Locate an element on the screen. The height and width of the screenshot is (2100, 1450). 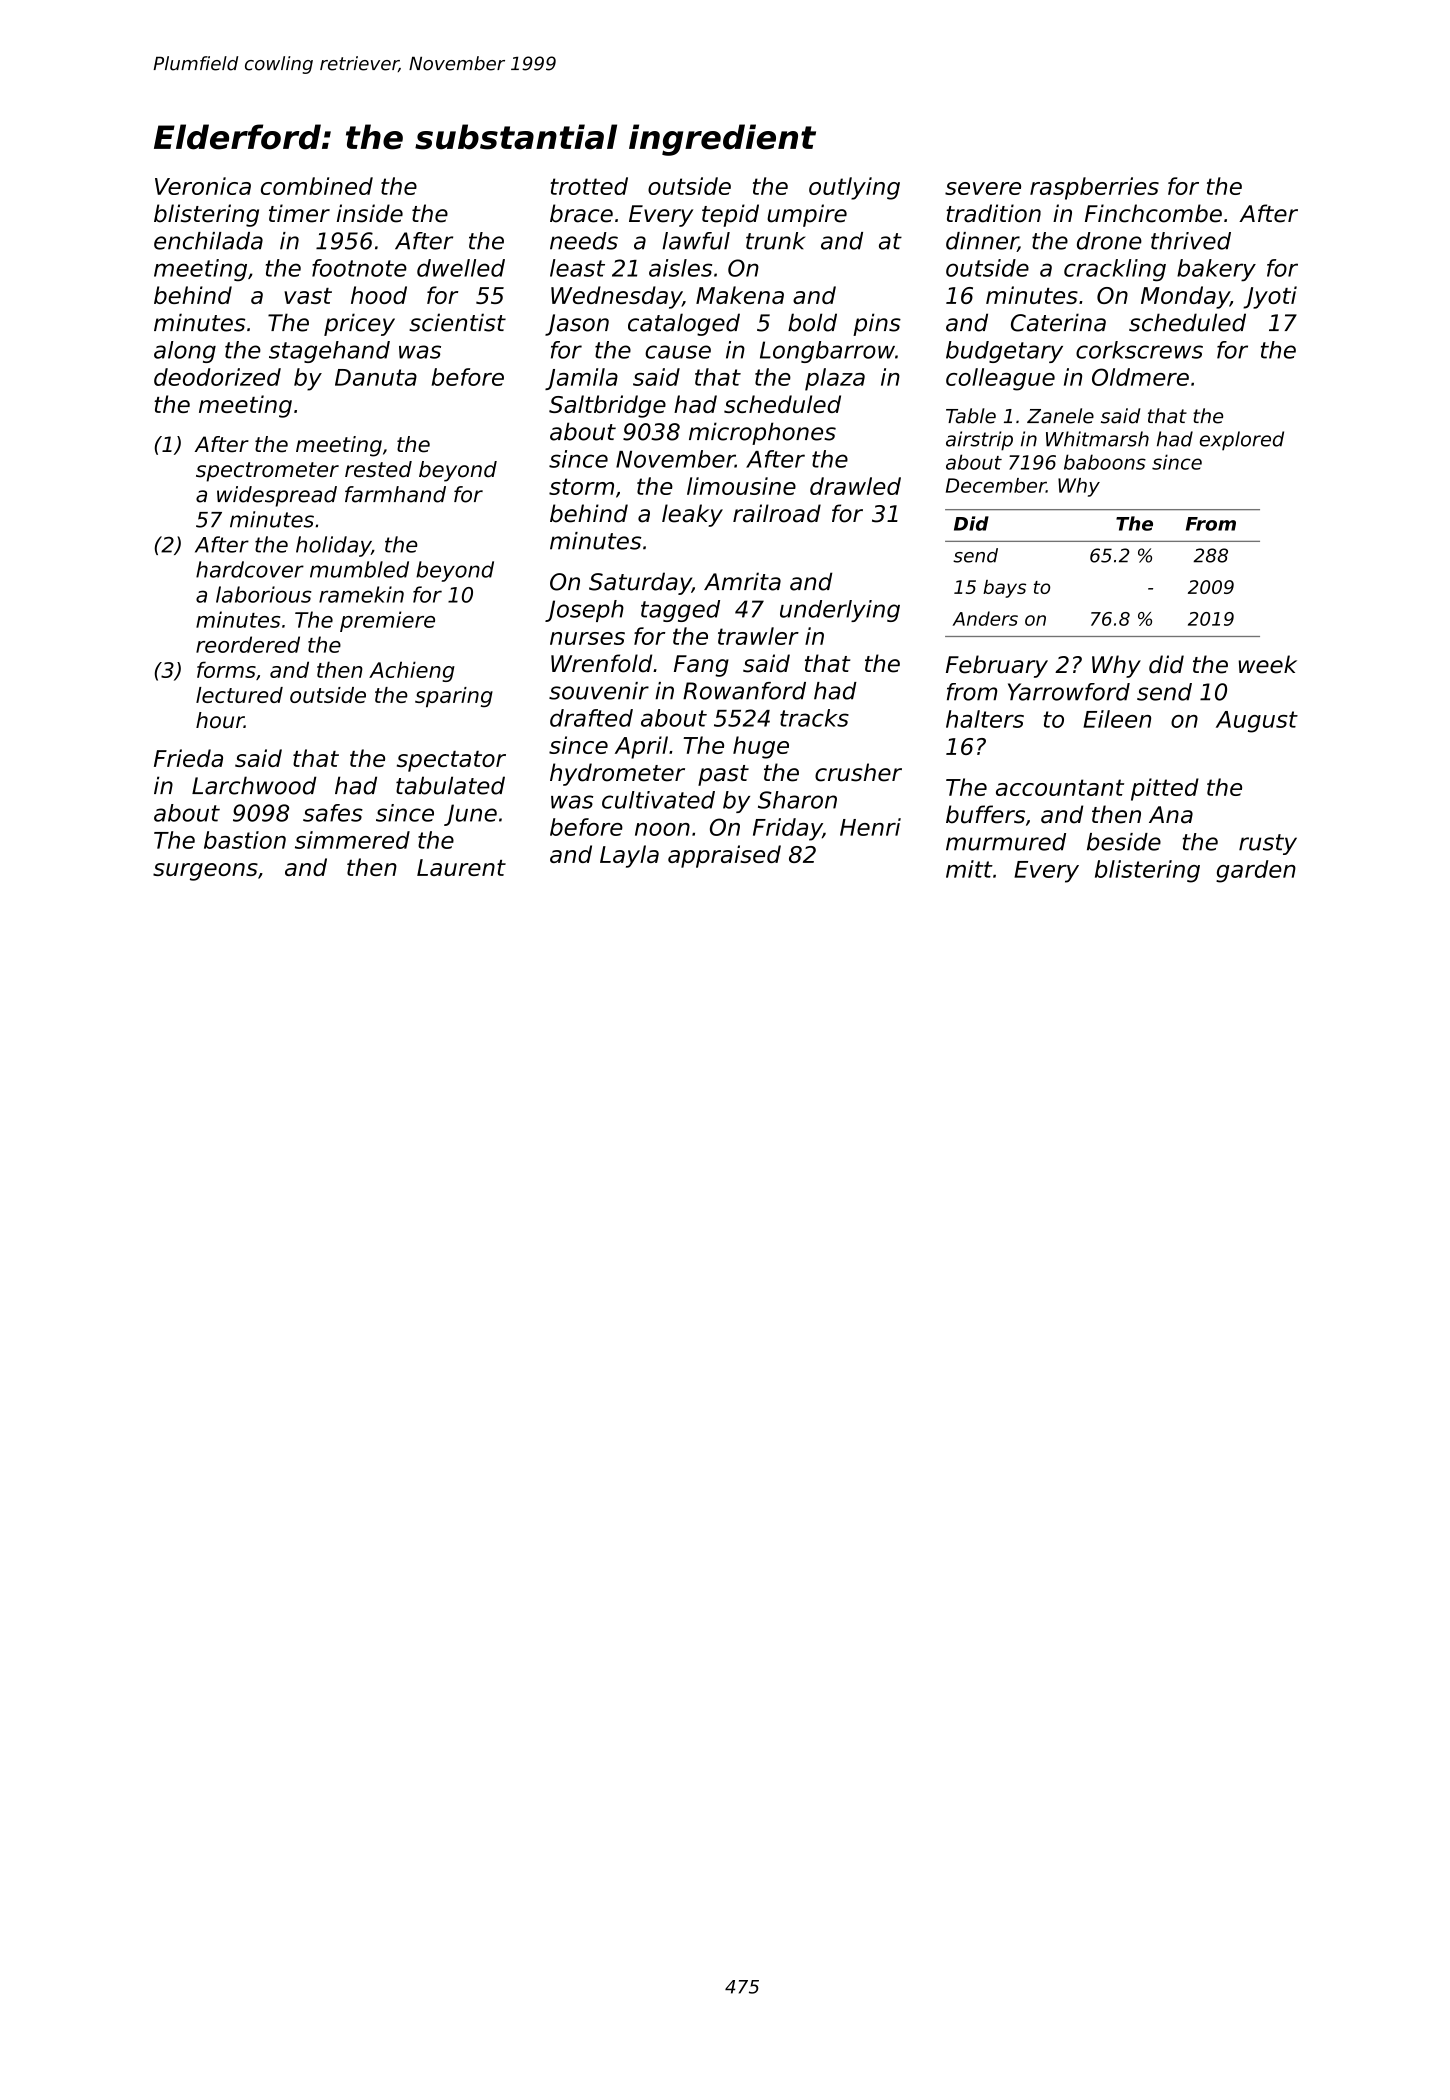
bays is located at coordinates (1004, 589).
